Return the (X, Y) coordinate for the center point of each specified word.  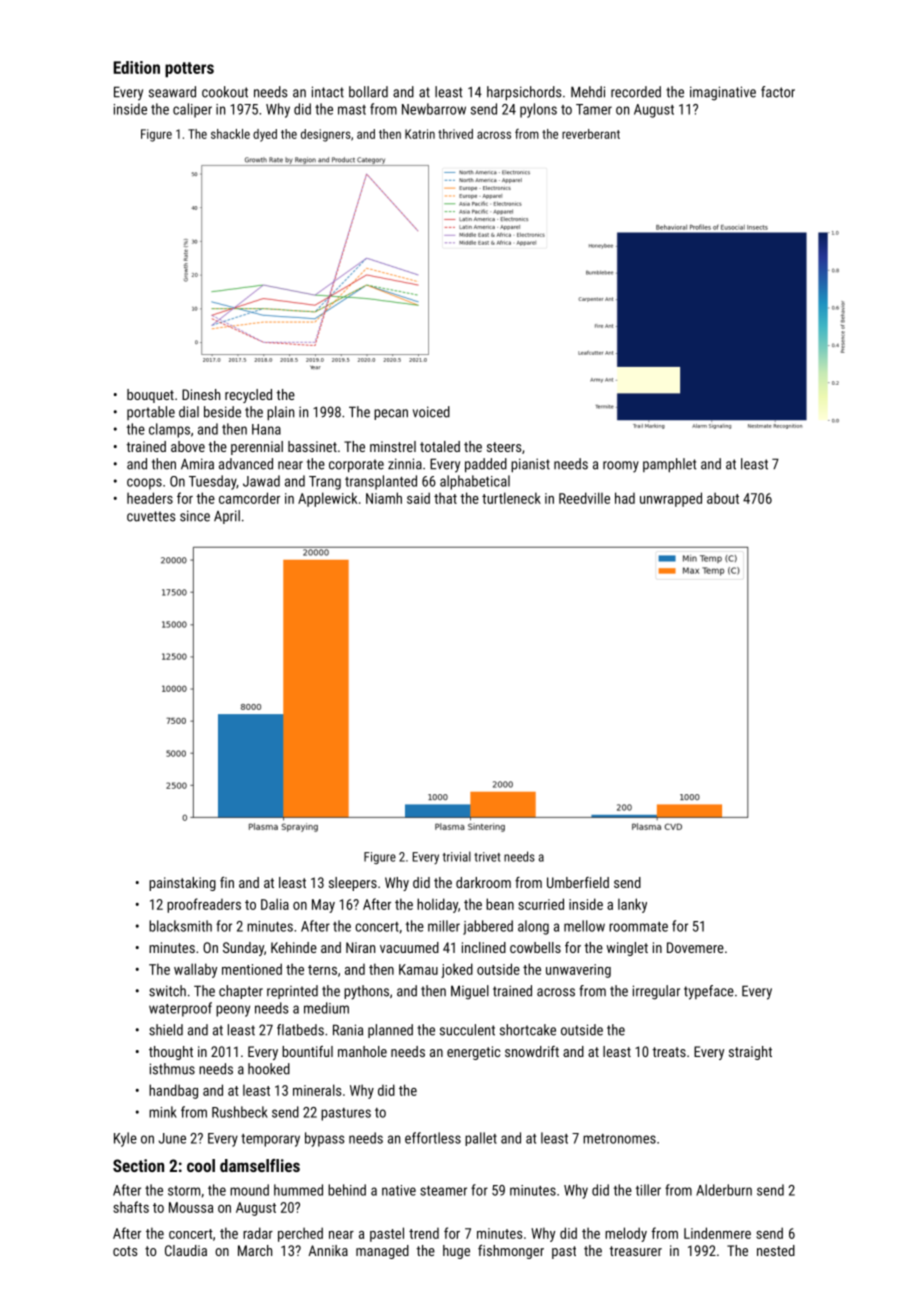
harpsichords (524, 93)
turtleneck (511, 498)
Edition (136, 67)
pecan (391, 414)
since (195, 516)
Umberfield (578, 882)
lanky (632, 905)
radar (258, 1233)
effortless (433, 1138)
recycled (248, 396)
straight (750, 1053)
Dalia (275, 904)
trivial (457, 856)
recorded (636, 92)
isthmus (172, 1069)
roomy (621, 467)
